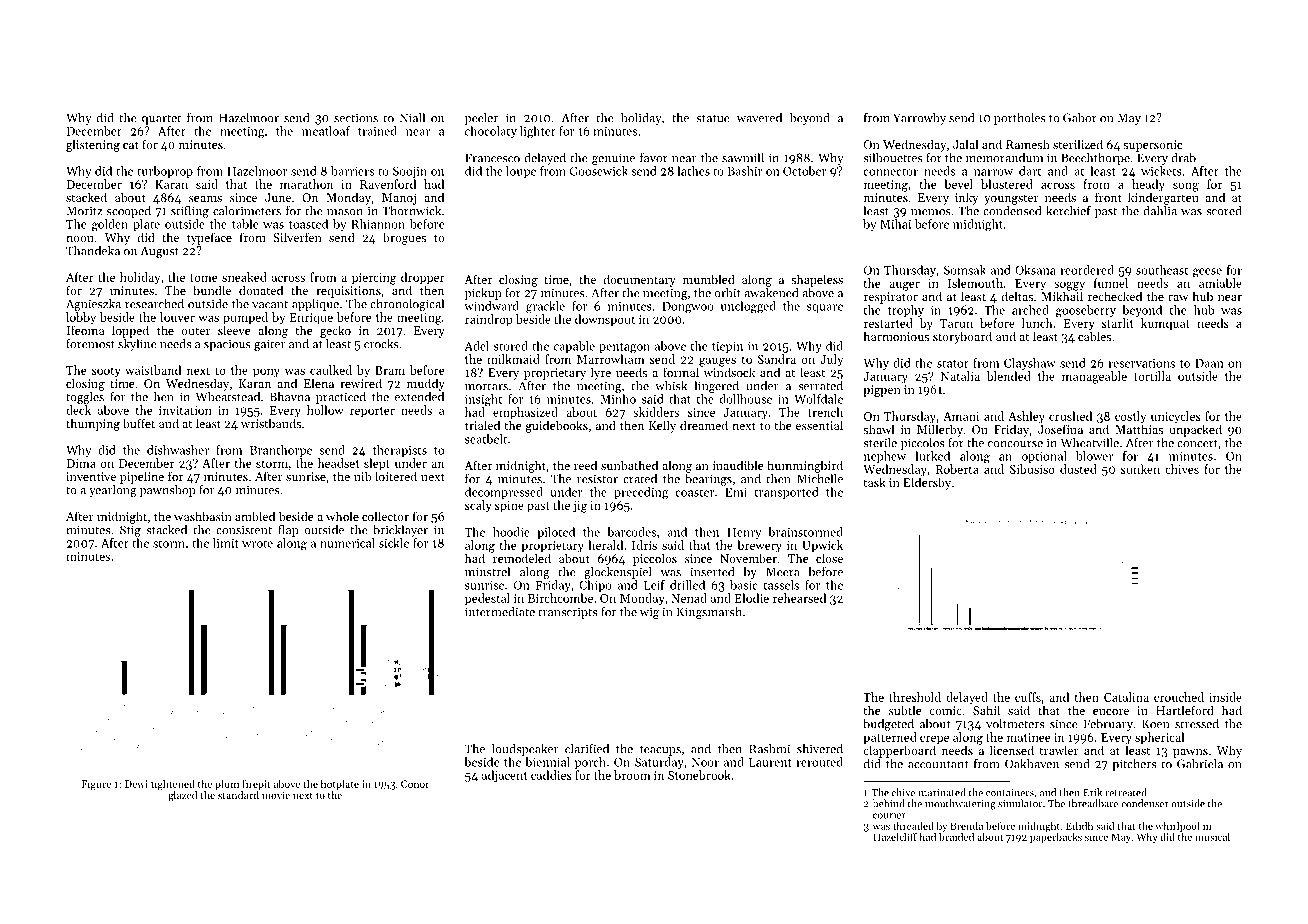 This document has height=924, width=1308. Describe the element at coordinates (1145, 803) in the document. I see `condenser` at that location.
